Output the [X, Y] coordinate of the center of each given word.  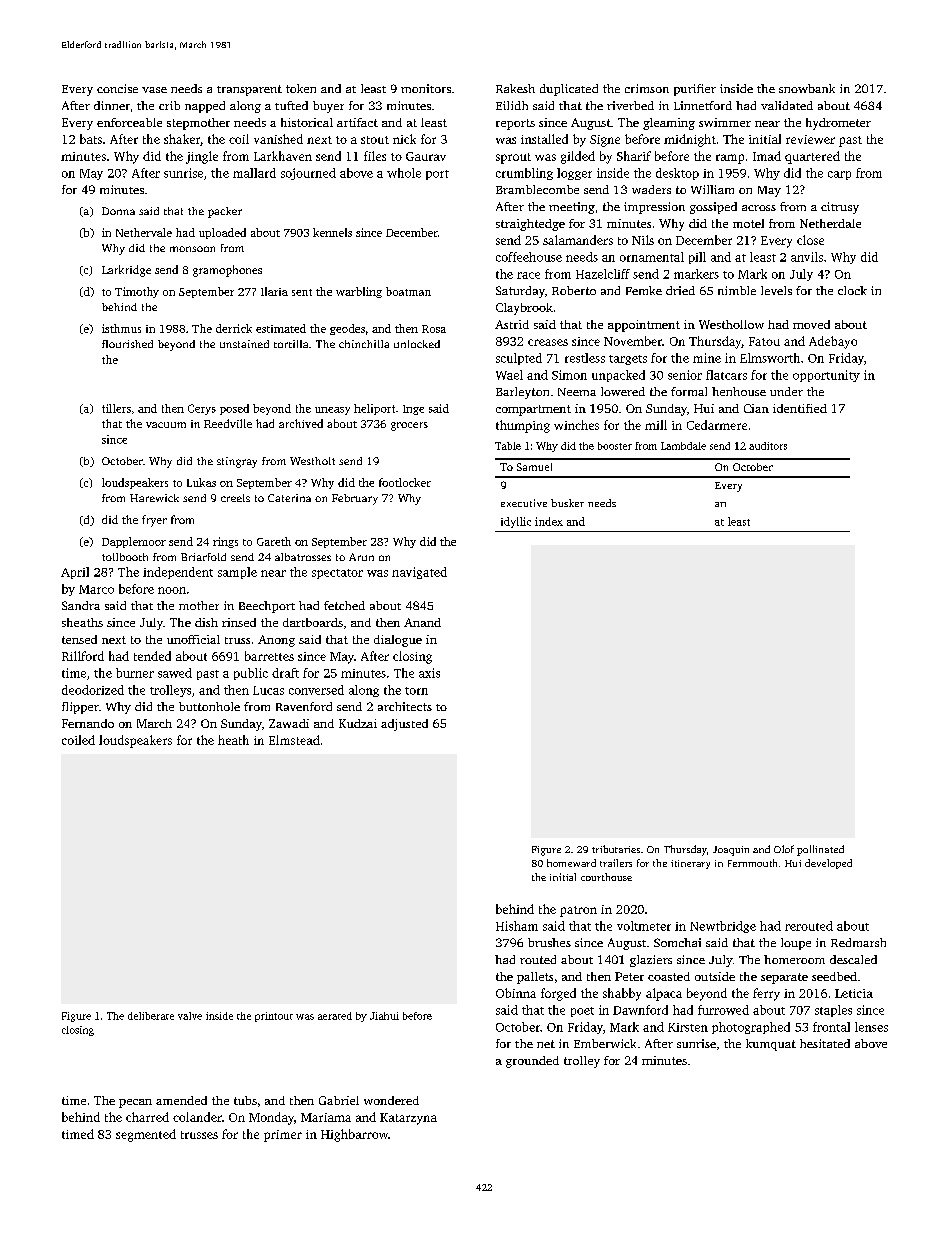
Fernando [88, 723]
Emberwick [605, 1043]
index [549, 521]
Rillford [83, 656]
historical [307, 122]
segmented [146, 1135]
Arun [361, 557]
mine [707, 358]
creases [548, 342]
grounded [532, 1062]
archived [301, 423]
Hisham [517, 926]
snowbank [807, 88]
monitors [426, 88]
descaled [853, 959]
